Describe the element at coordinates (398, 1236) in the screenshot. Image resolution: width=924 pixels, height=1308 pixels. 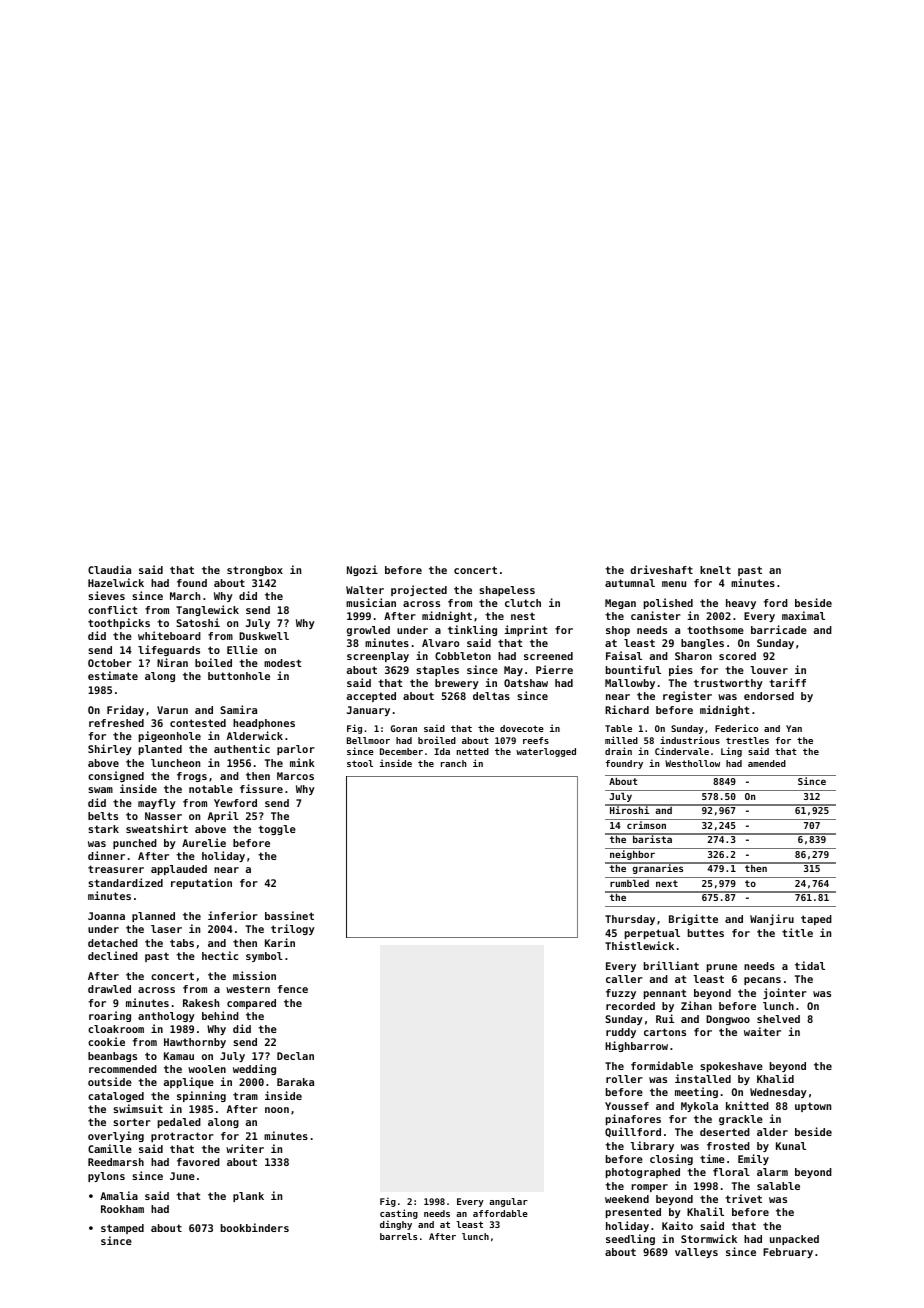
I see `barrels` at that location.
